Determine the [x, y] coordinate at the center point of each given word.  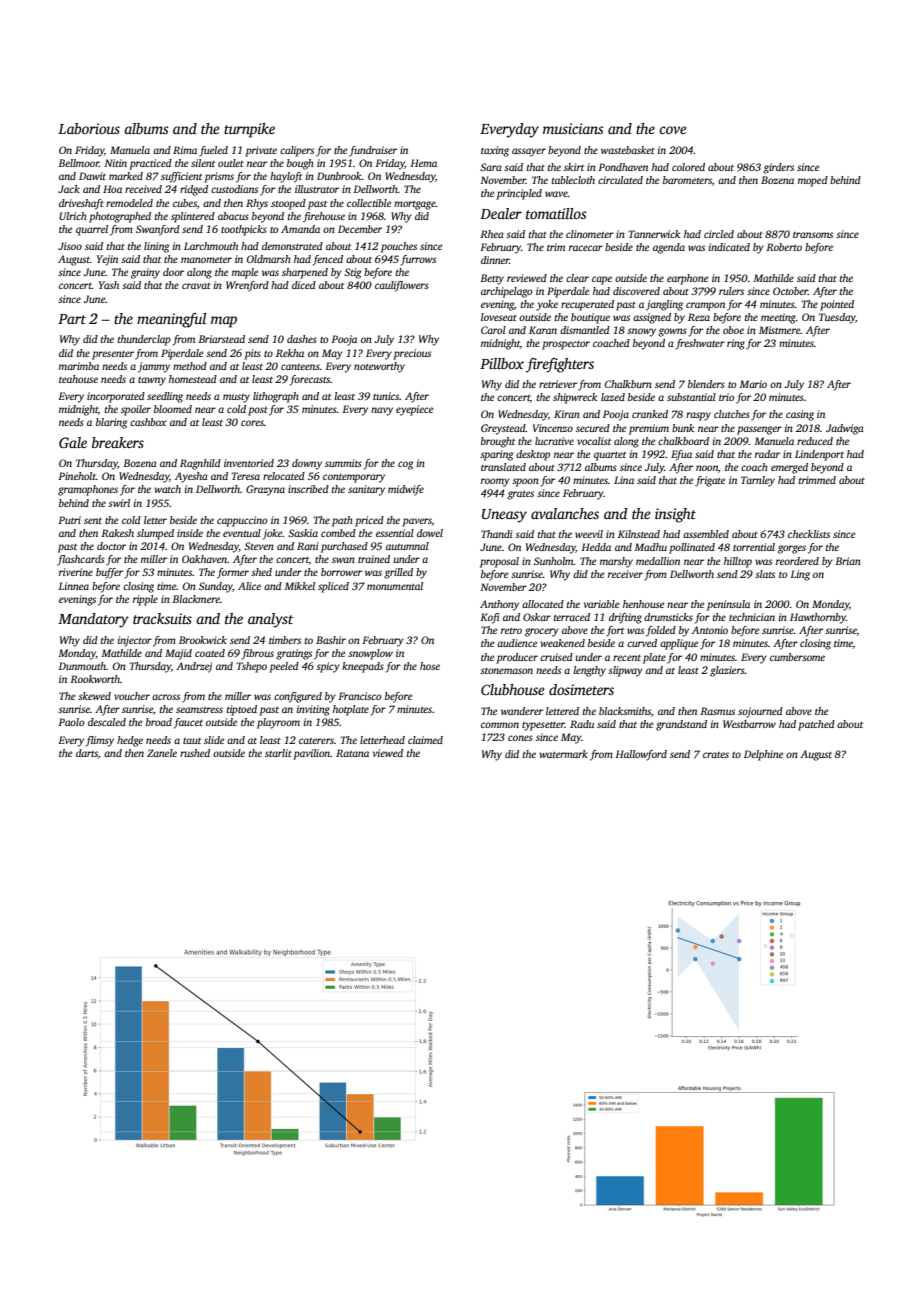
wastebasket [628, 150]
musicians [573, 128]
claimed [425, 740]
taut [192, 741]
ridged [194, 190]
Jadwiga [845, 429]
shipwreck [575, 398]
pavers [417, 522]
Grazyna [265, 490]
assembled [706, 534]
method [190, 366]
